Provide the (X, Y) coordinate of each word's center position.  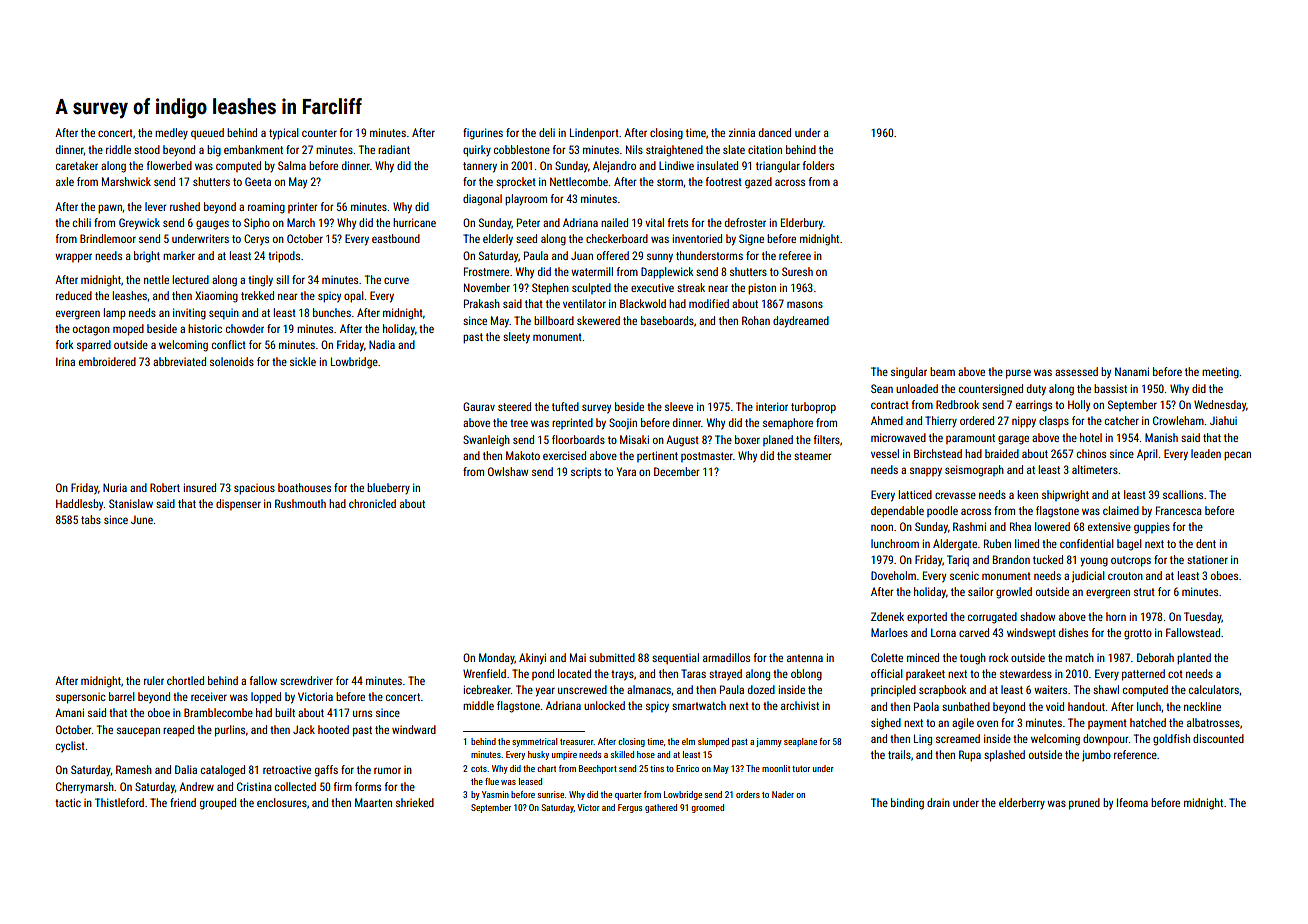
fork (65, 344)
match (1079, 657)
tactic (68, 802)
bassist (1110, 388)
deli (547, 132)
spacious (254, 489)
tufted (565, 406)
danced (775, 132)
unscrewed (582, 689)
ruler (154, 680)
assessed (1076, 371)
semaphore (788, 424)
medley (171, 133)
